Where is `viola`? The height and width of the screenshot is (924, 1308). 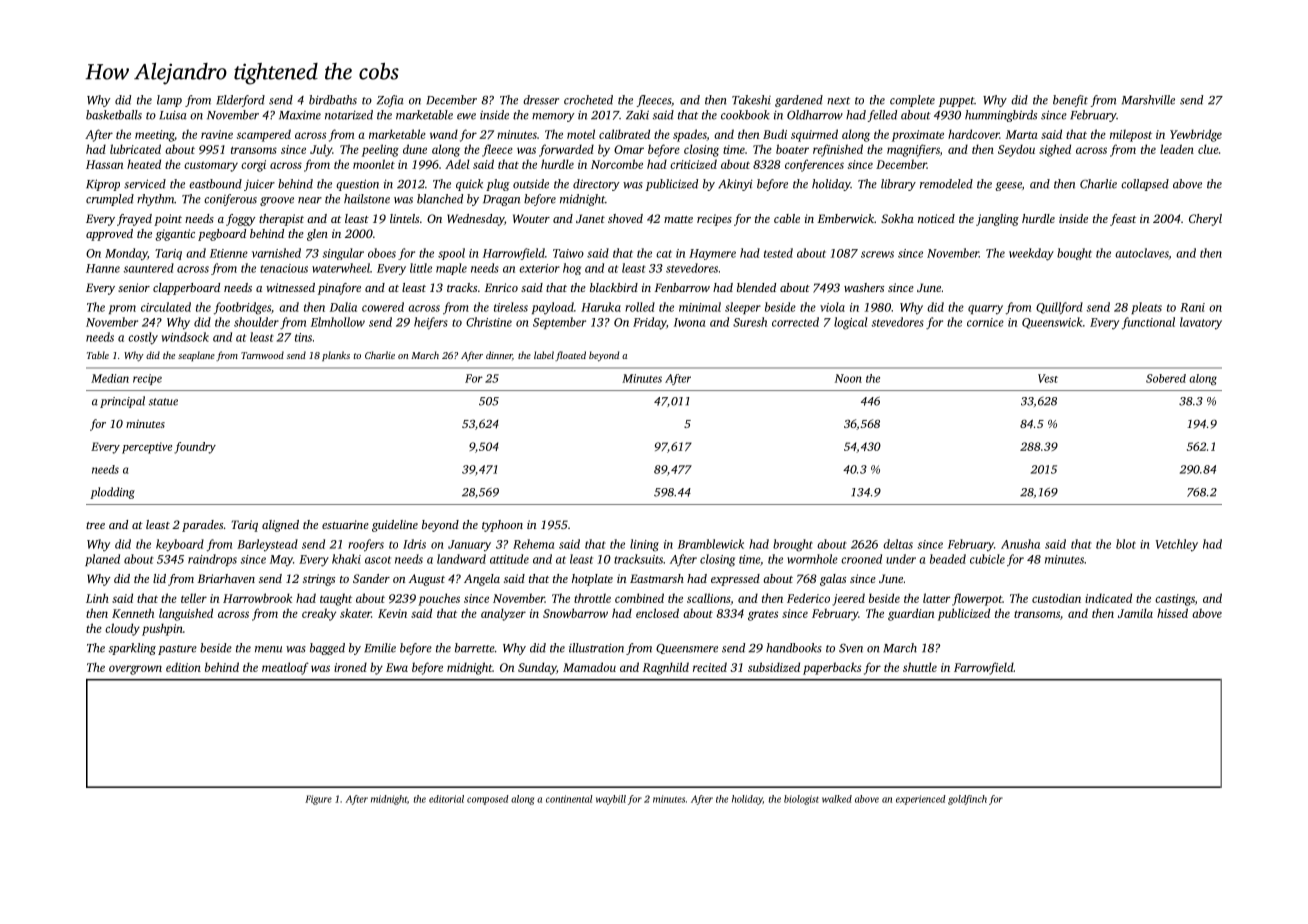 viola is located at coordinates (832, 307).
